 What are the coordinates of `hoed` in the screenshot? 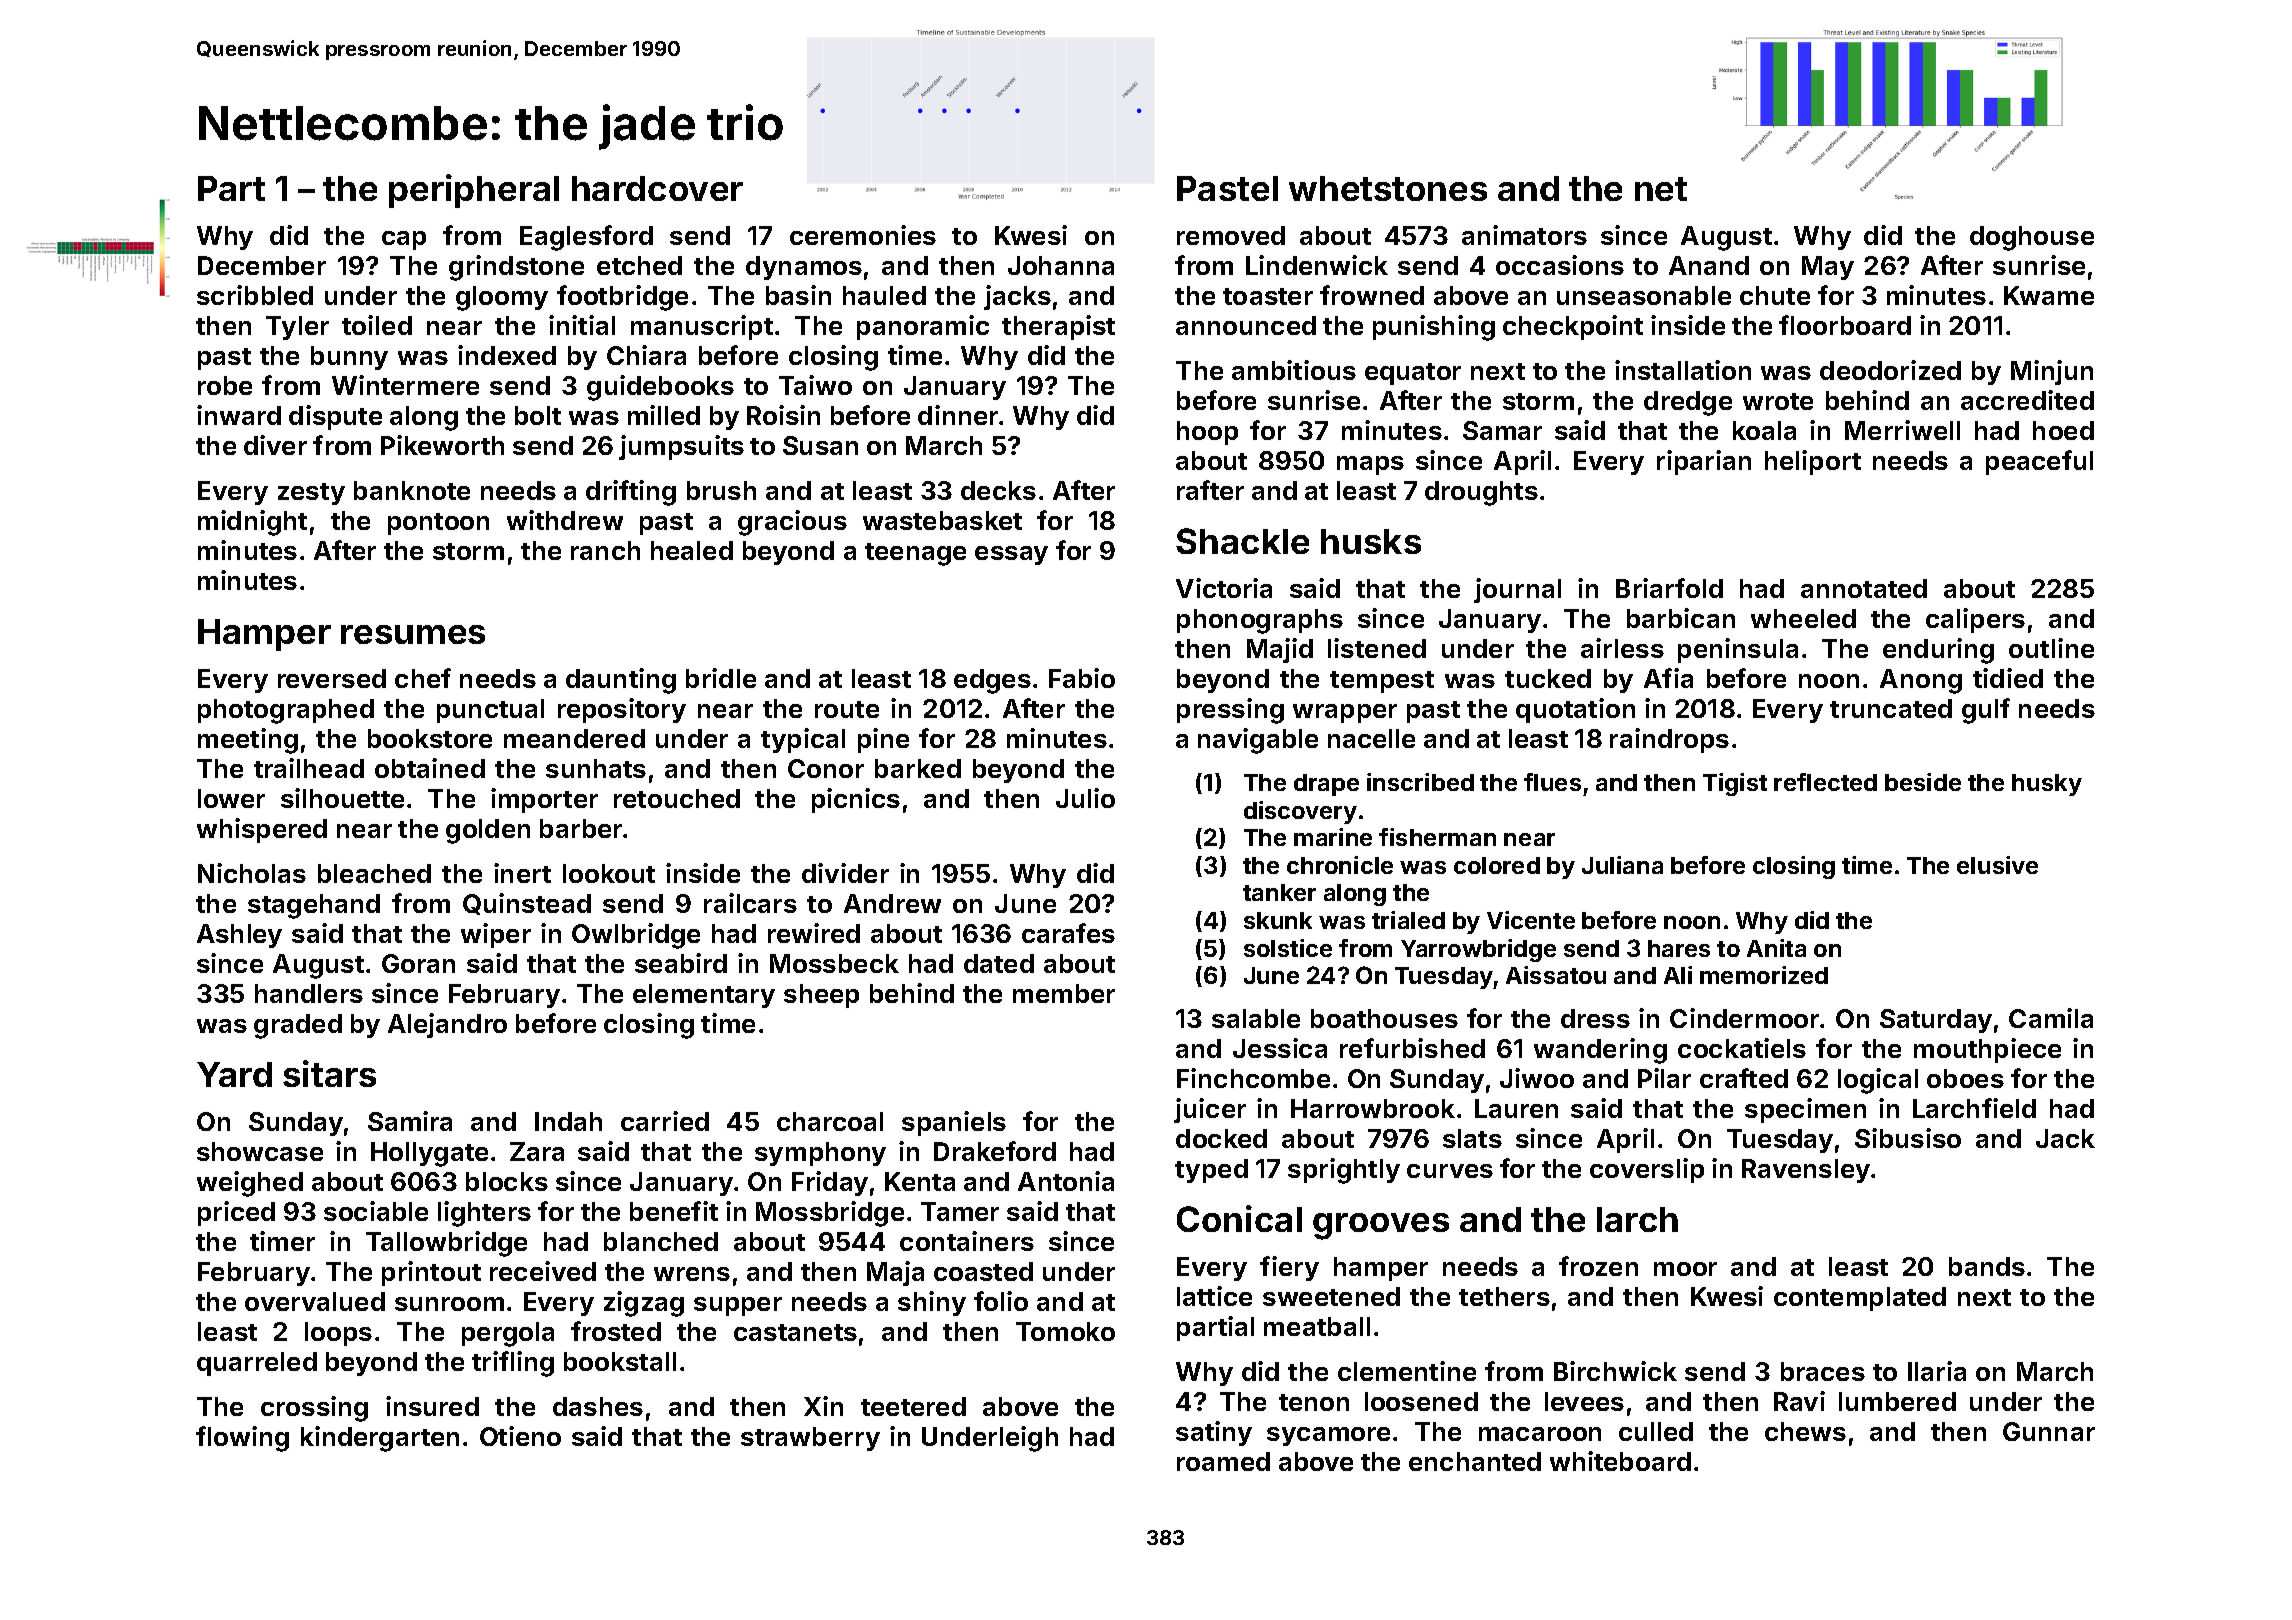 It's located at (2063, 430).
